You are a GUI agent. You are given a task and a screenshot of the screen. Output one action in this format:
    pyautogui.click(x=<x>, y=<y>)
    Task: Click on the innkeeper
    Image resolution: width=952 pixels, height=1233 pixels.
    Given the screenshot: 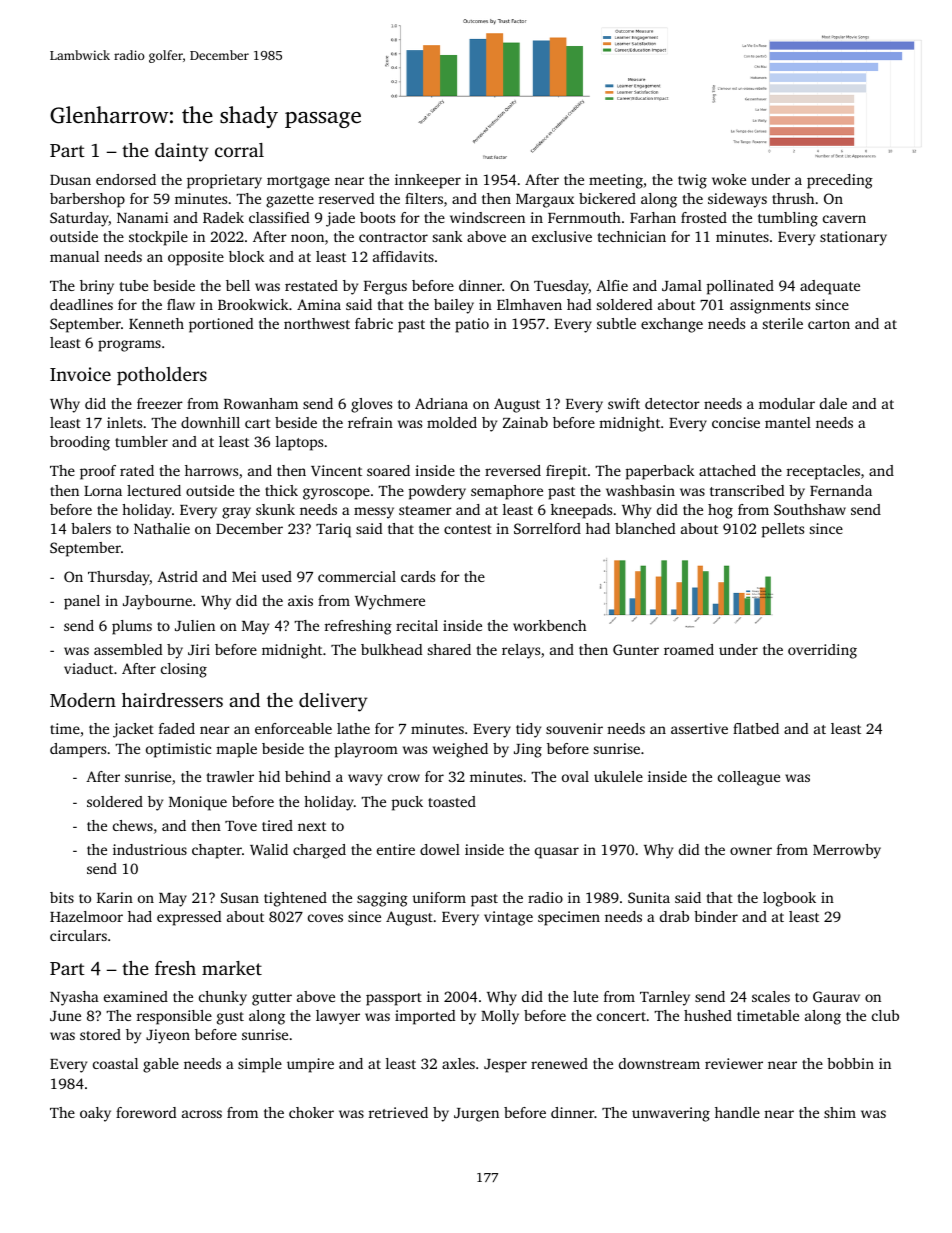 What is the action you would take?
    pyautogui.click(x=428, y=181)
